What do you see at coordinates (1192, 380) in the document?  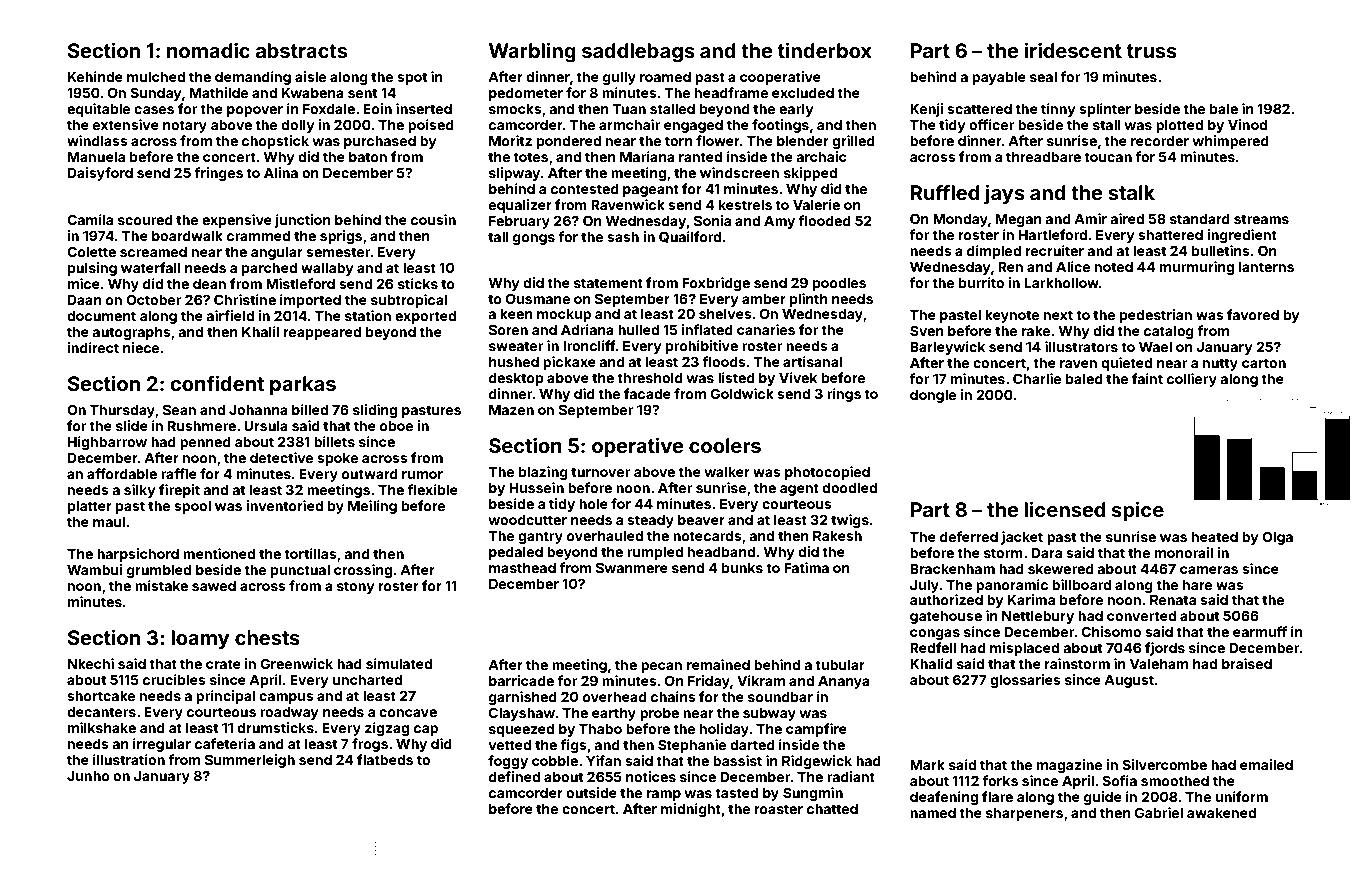 I see `colliery` at bounding box center [1192, 380].
